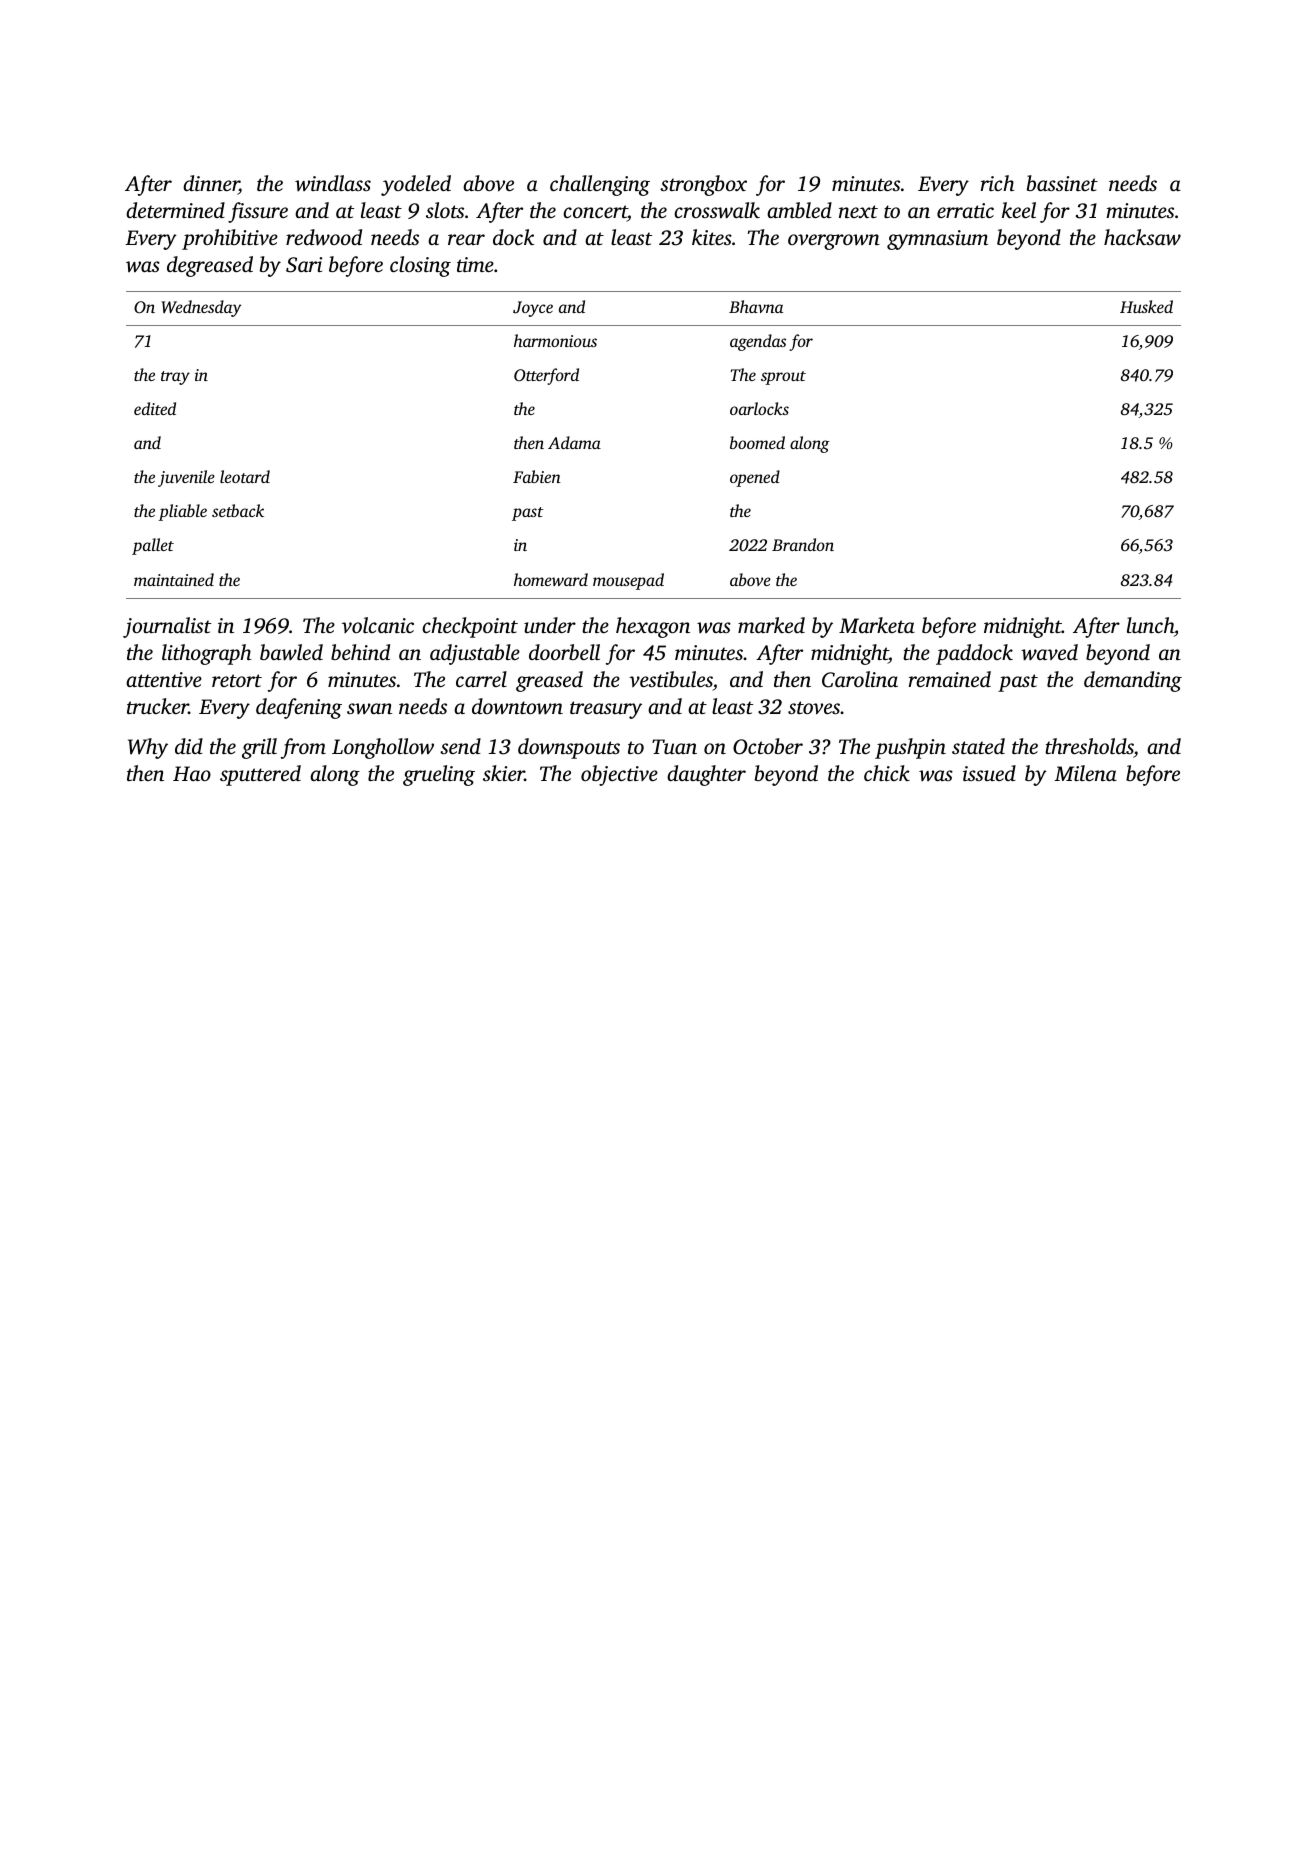 This screenshot has width=1307, height=1849. What do you see at coordinates (1146, 306) in the screenshot?
I see `Husked` at bounding box center [1146, 306].
